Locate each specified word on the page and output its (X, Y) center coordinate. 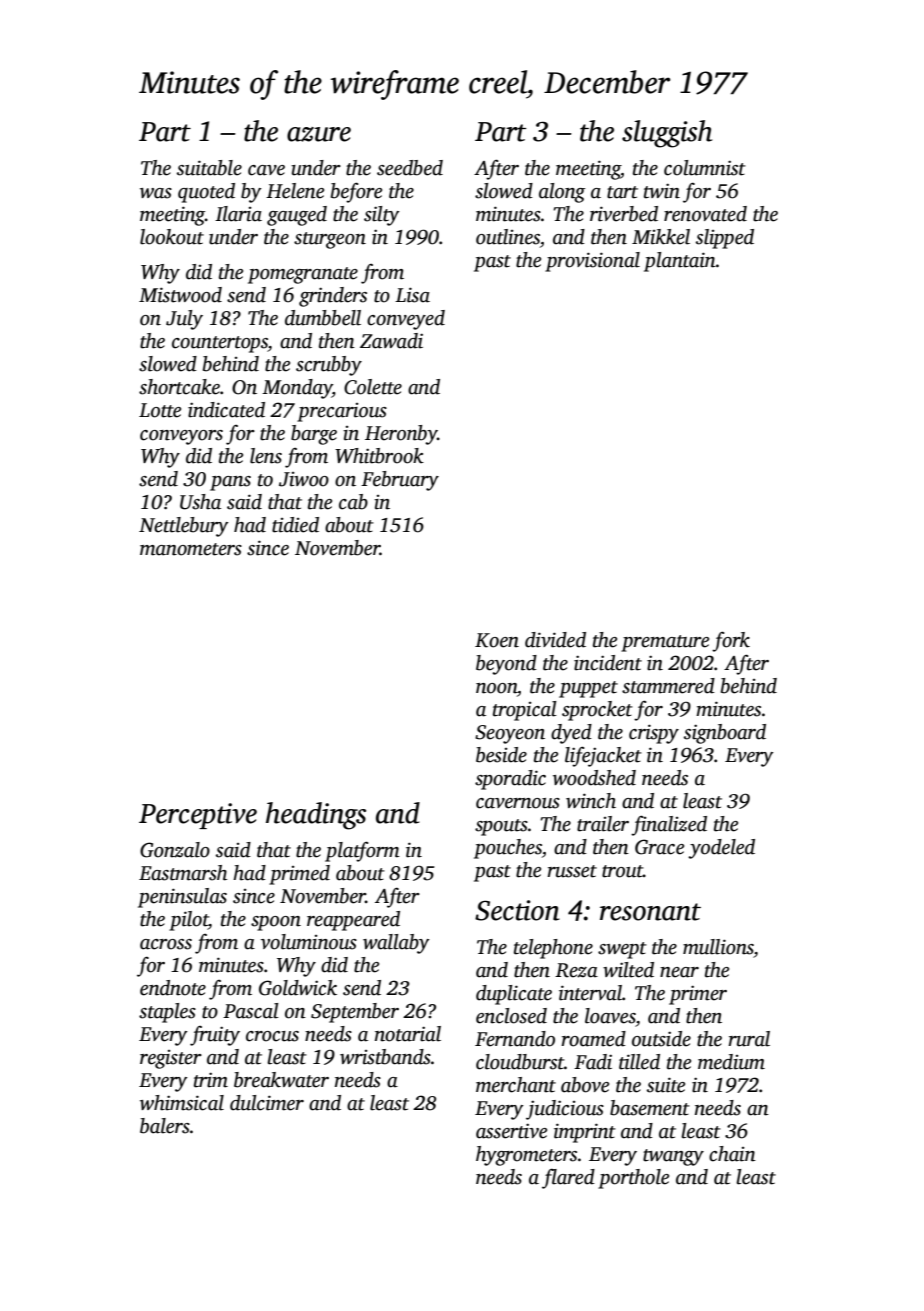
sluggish (667, 134)
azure (319, 134)
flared (568, 1178)
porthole (633, 1179)
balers (165, 1126)
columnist (705, 168)
